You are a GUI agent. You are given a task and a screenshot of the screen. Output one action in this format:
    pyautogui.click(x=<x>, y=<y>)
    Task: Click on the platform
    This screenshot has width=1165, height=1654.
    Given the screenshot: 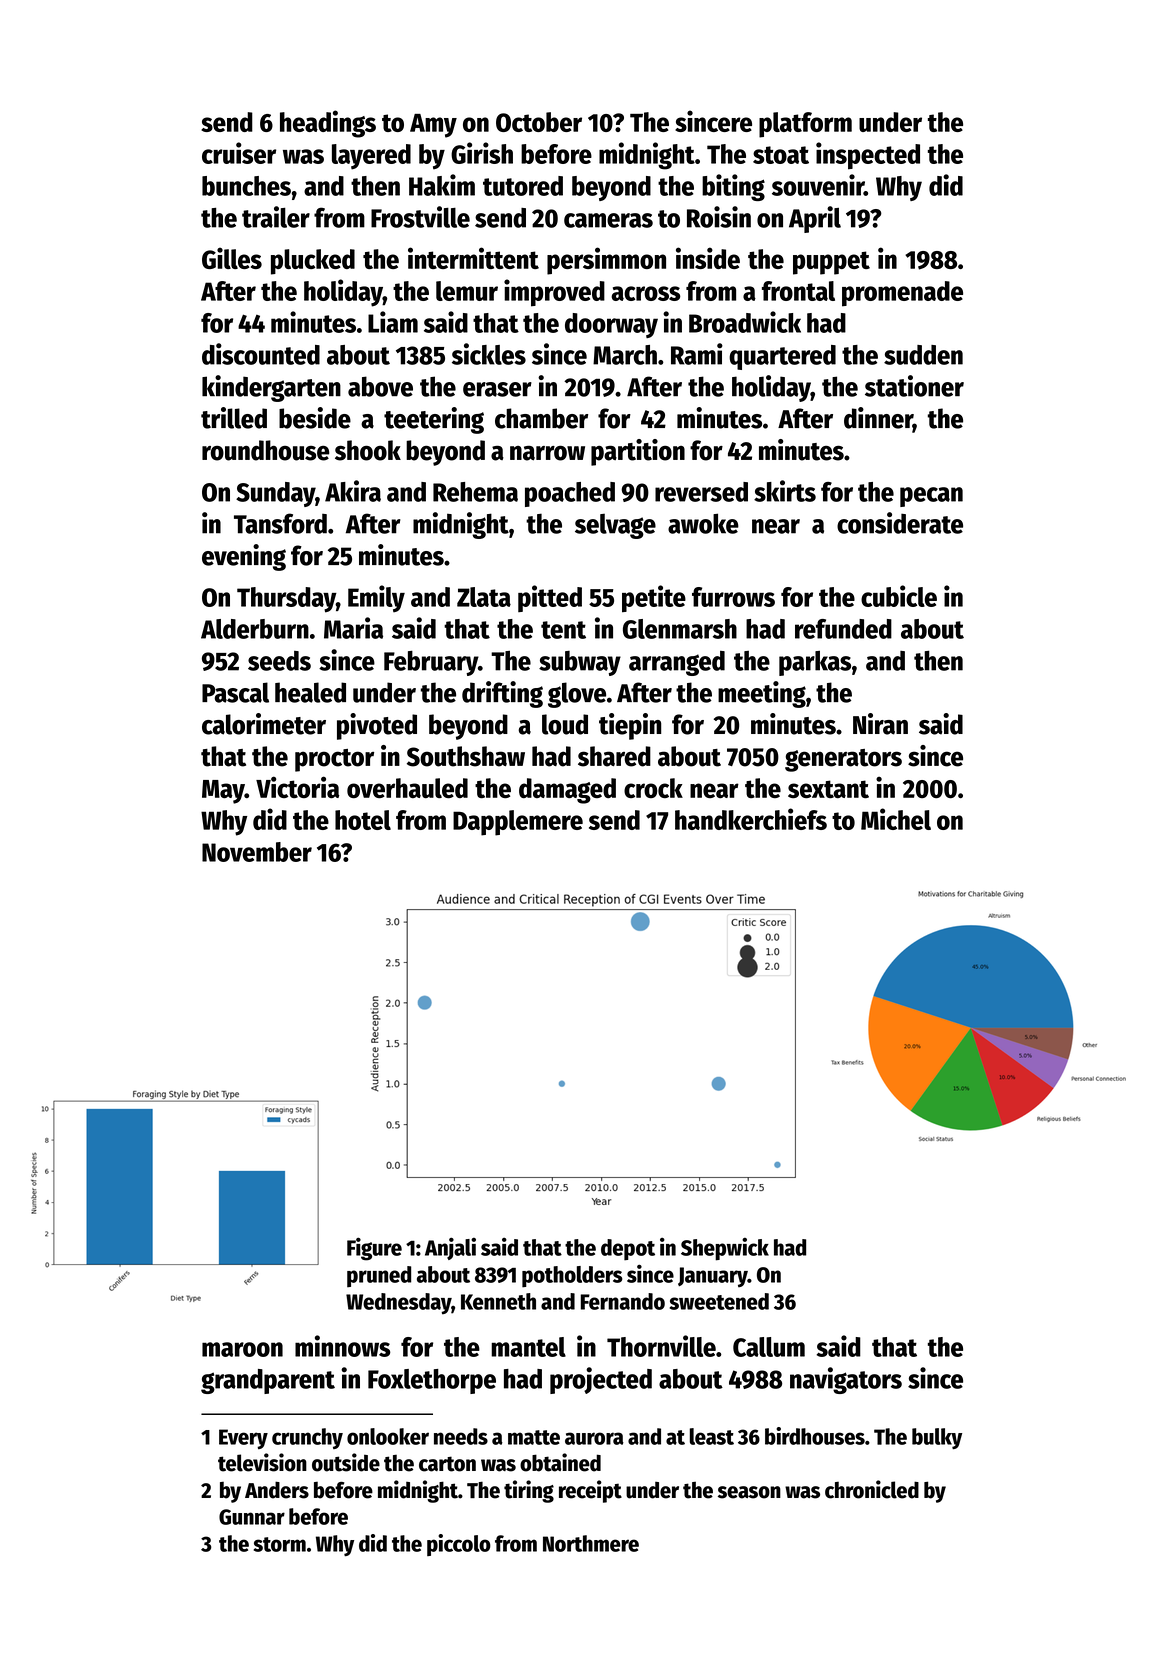 What is the action you would take?
    pyautogui.click(x=805, y=125)
